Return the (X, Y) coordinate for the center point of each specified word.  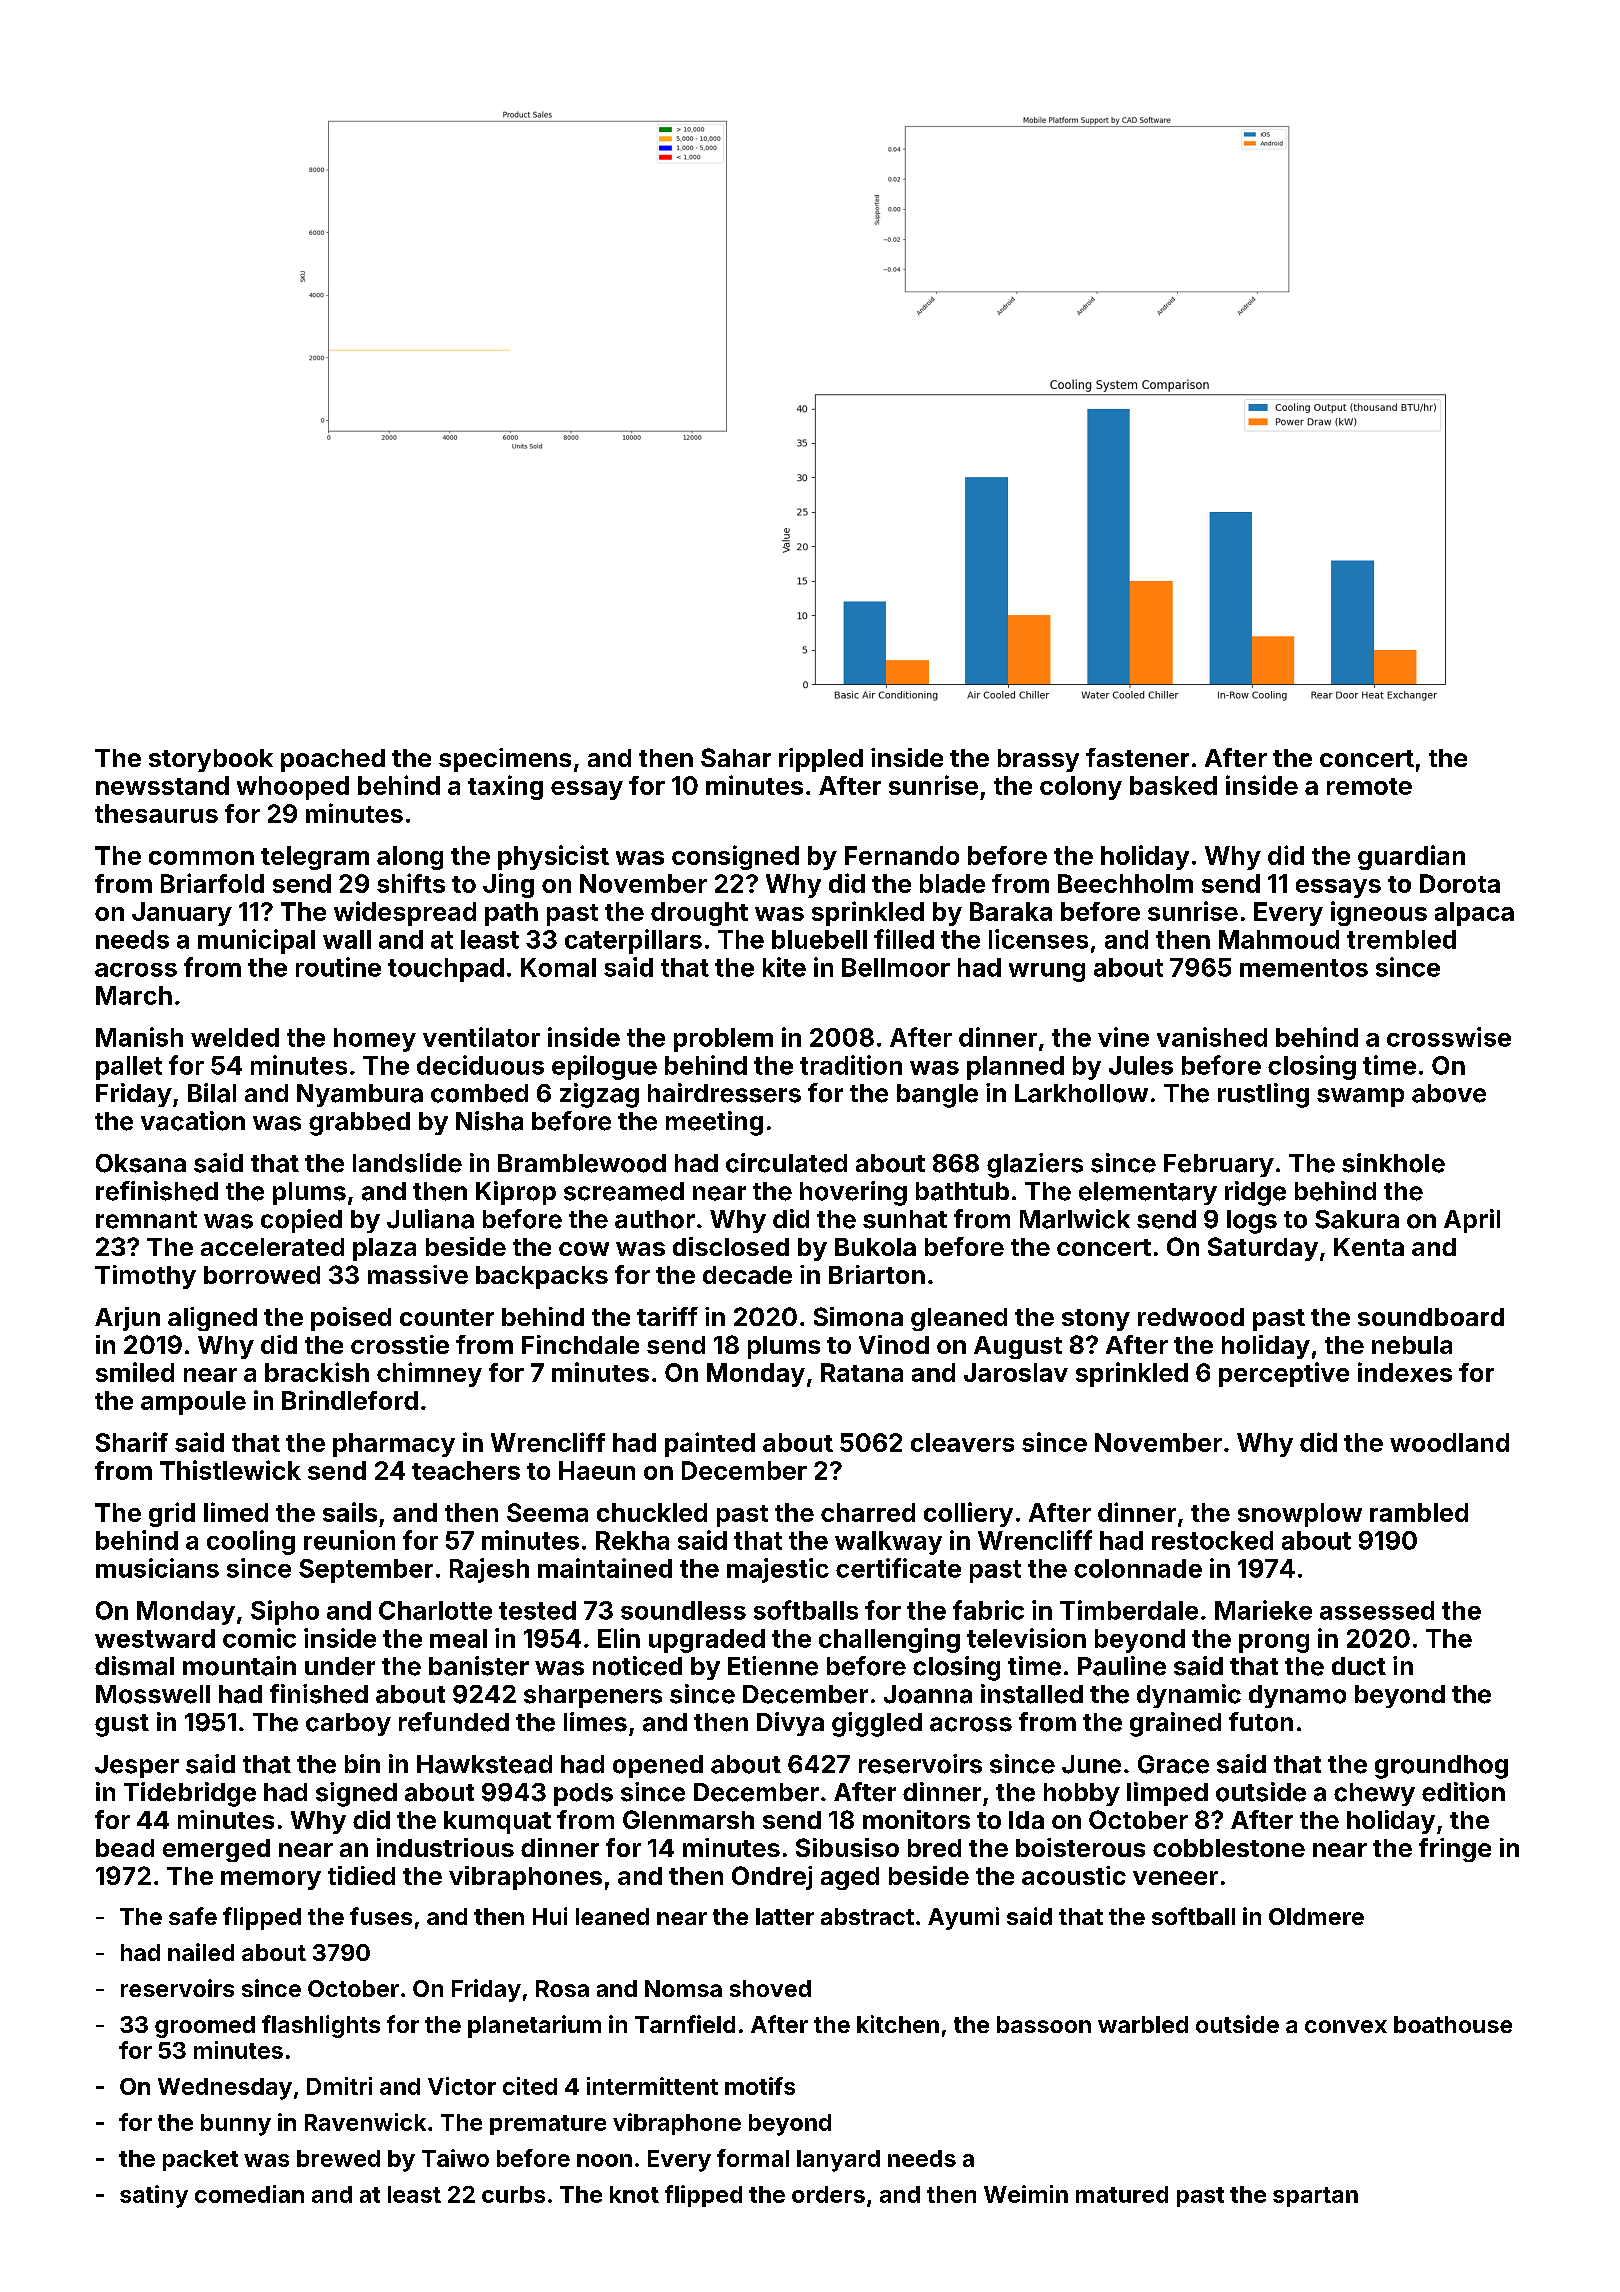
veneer (1175, 1878)
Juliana (430, 1219)
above (1449, 1093)
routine (338, 967)
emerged (216, 1850)
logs (1252, 1222)
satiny (154, 2196)
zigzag (599, 1095)
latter (785, 1916)
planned (1015, 1068)
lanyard (838, 2161)
